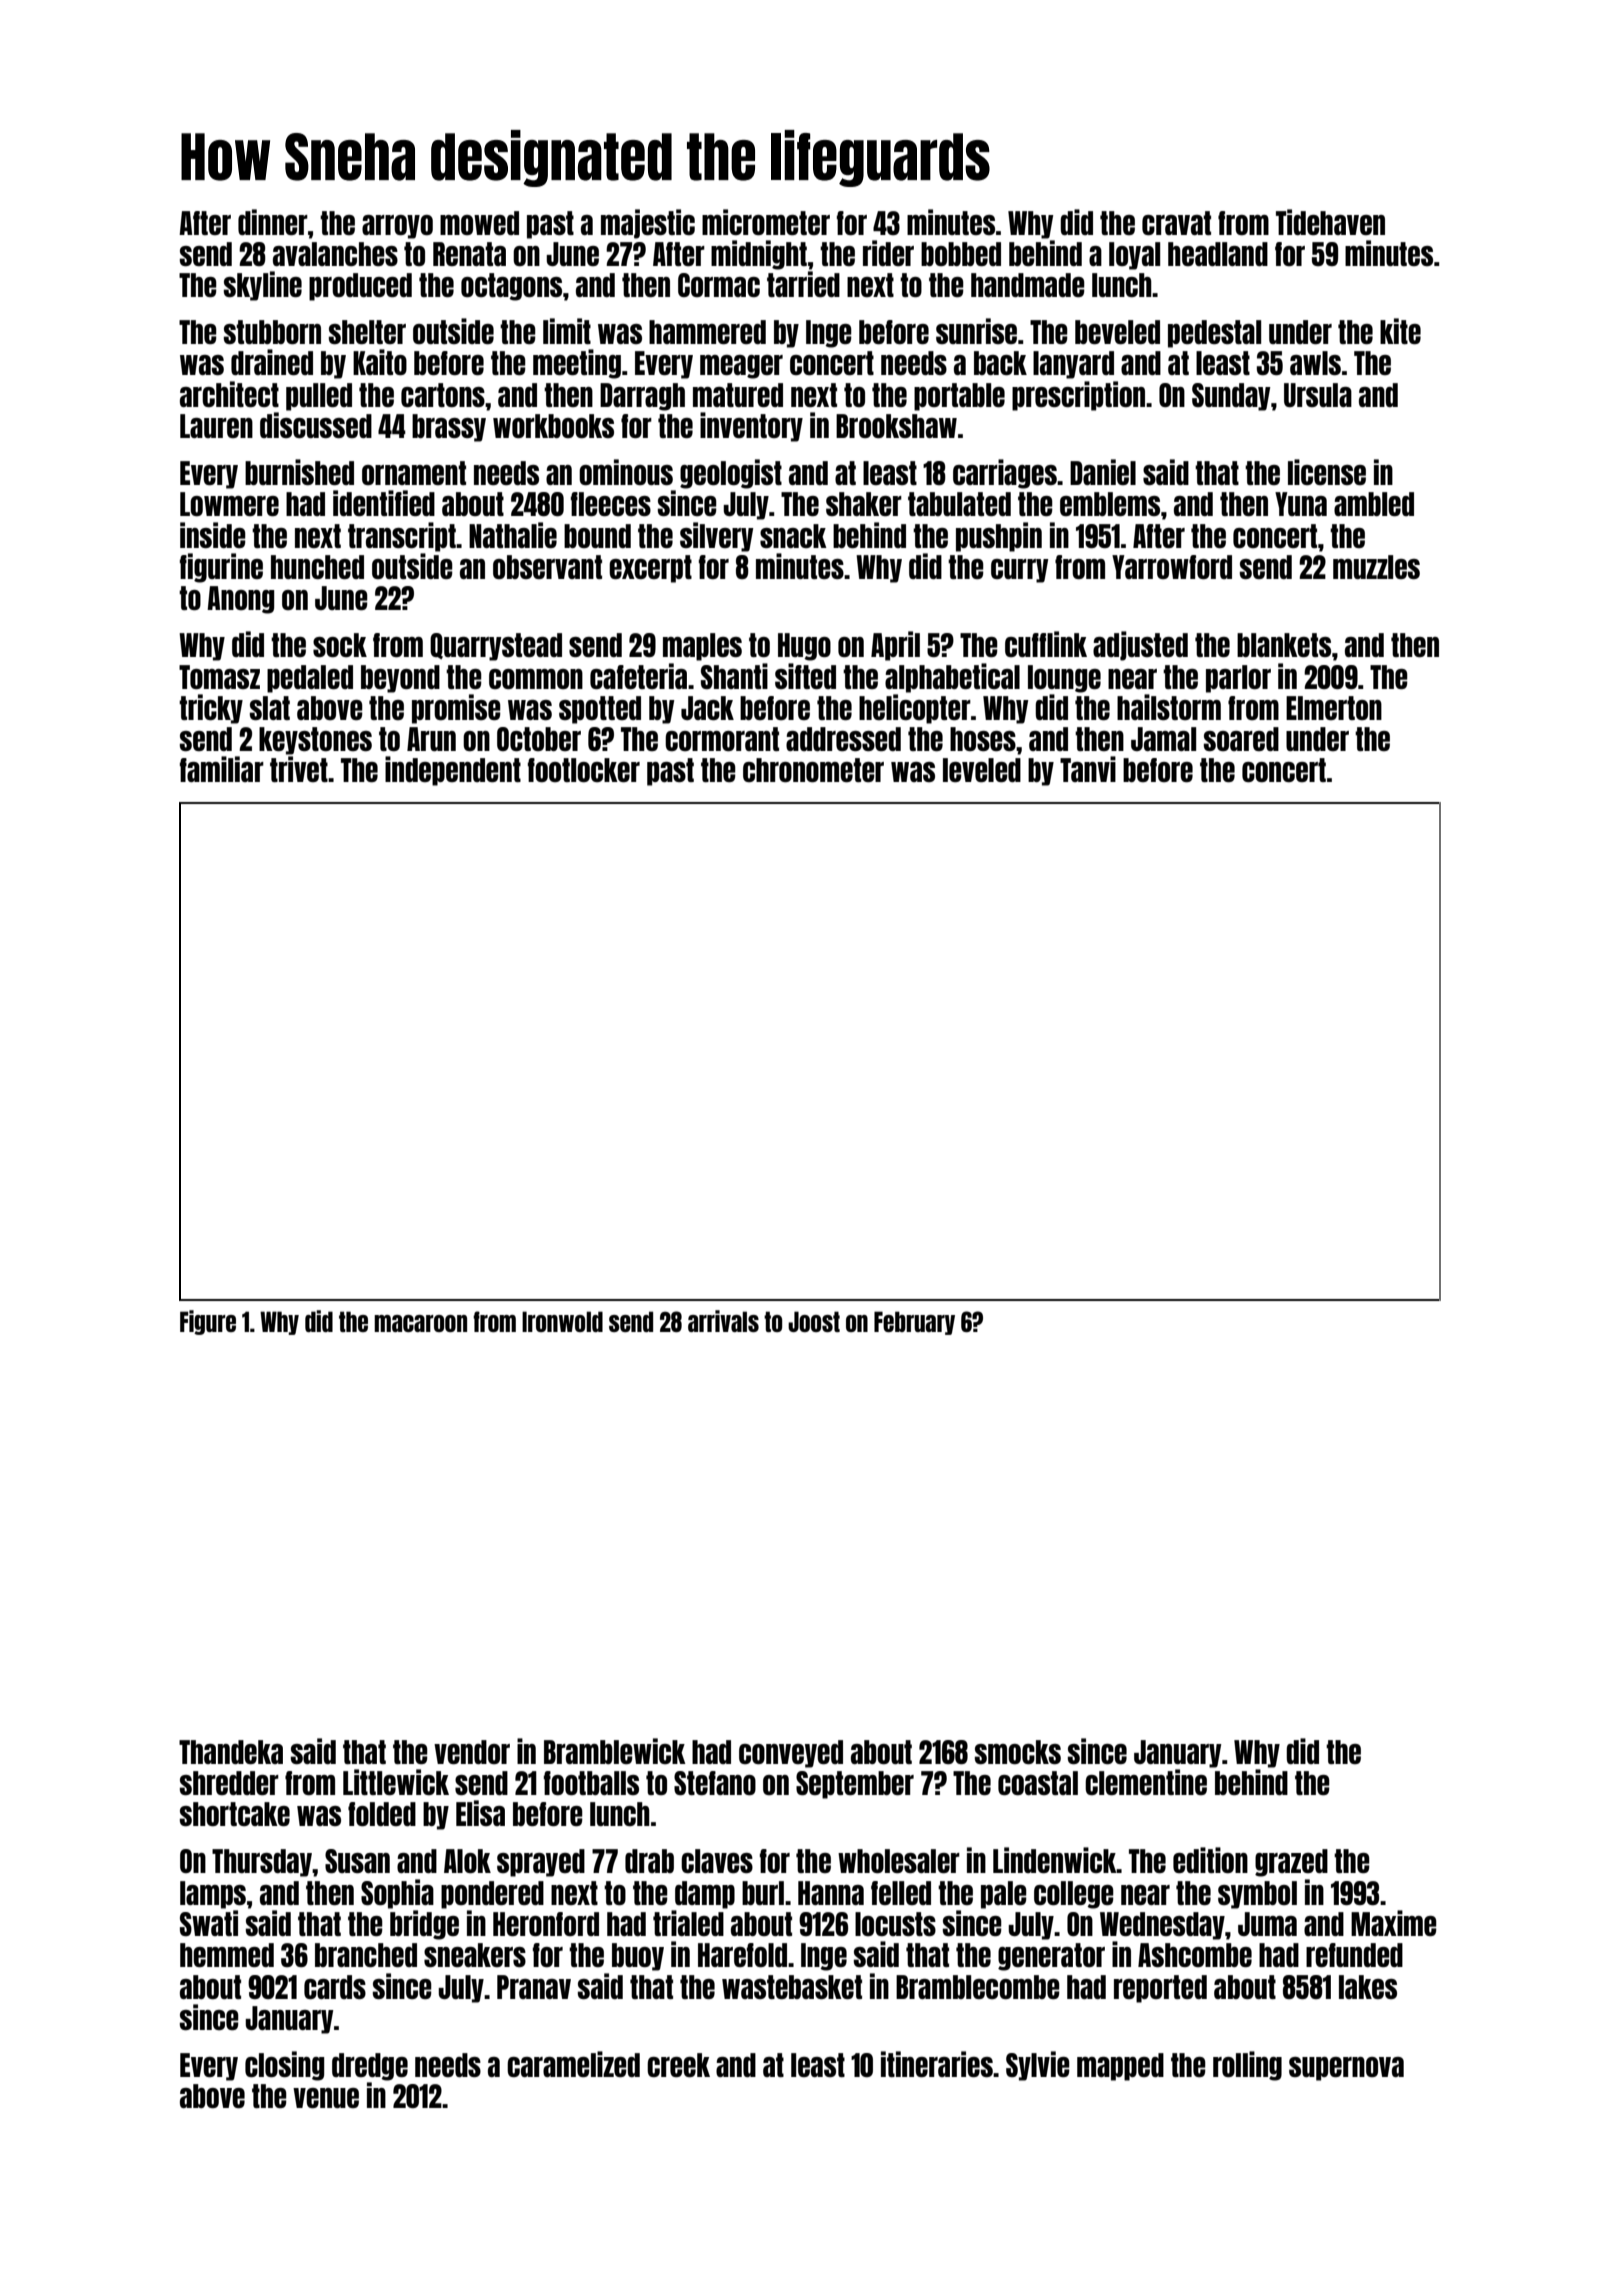 This document has width=1620, height=2292. Describe the element at coordinates (231, 1752) in the document. I see `Thandeka` at that location.
